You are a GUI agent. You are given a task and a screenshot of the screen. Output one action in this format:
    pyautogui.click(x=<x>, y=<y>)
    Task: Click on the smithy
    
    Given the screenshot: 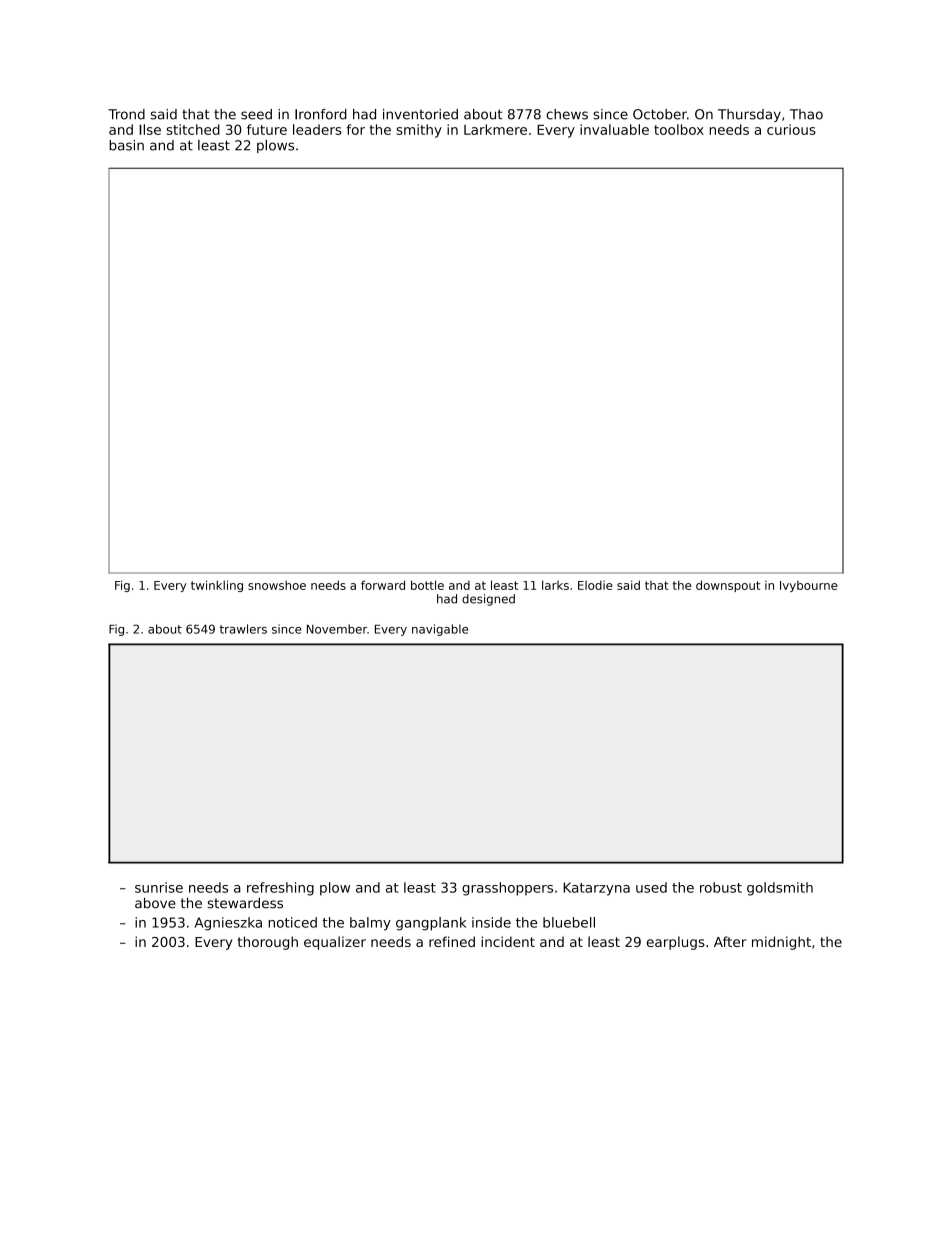 What is the action you would take?
    pyautogui.click(x=419, y=131)
